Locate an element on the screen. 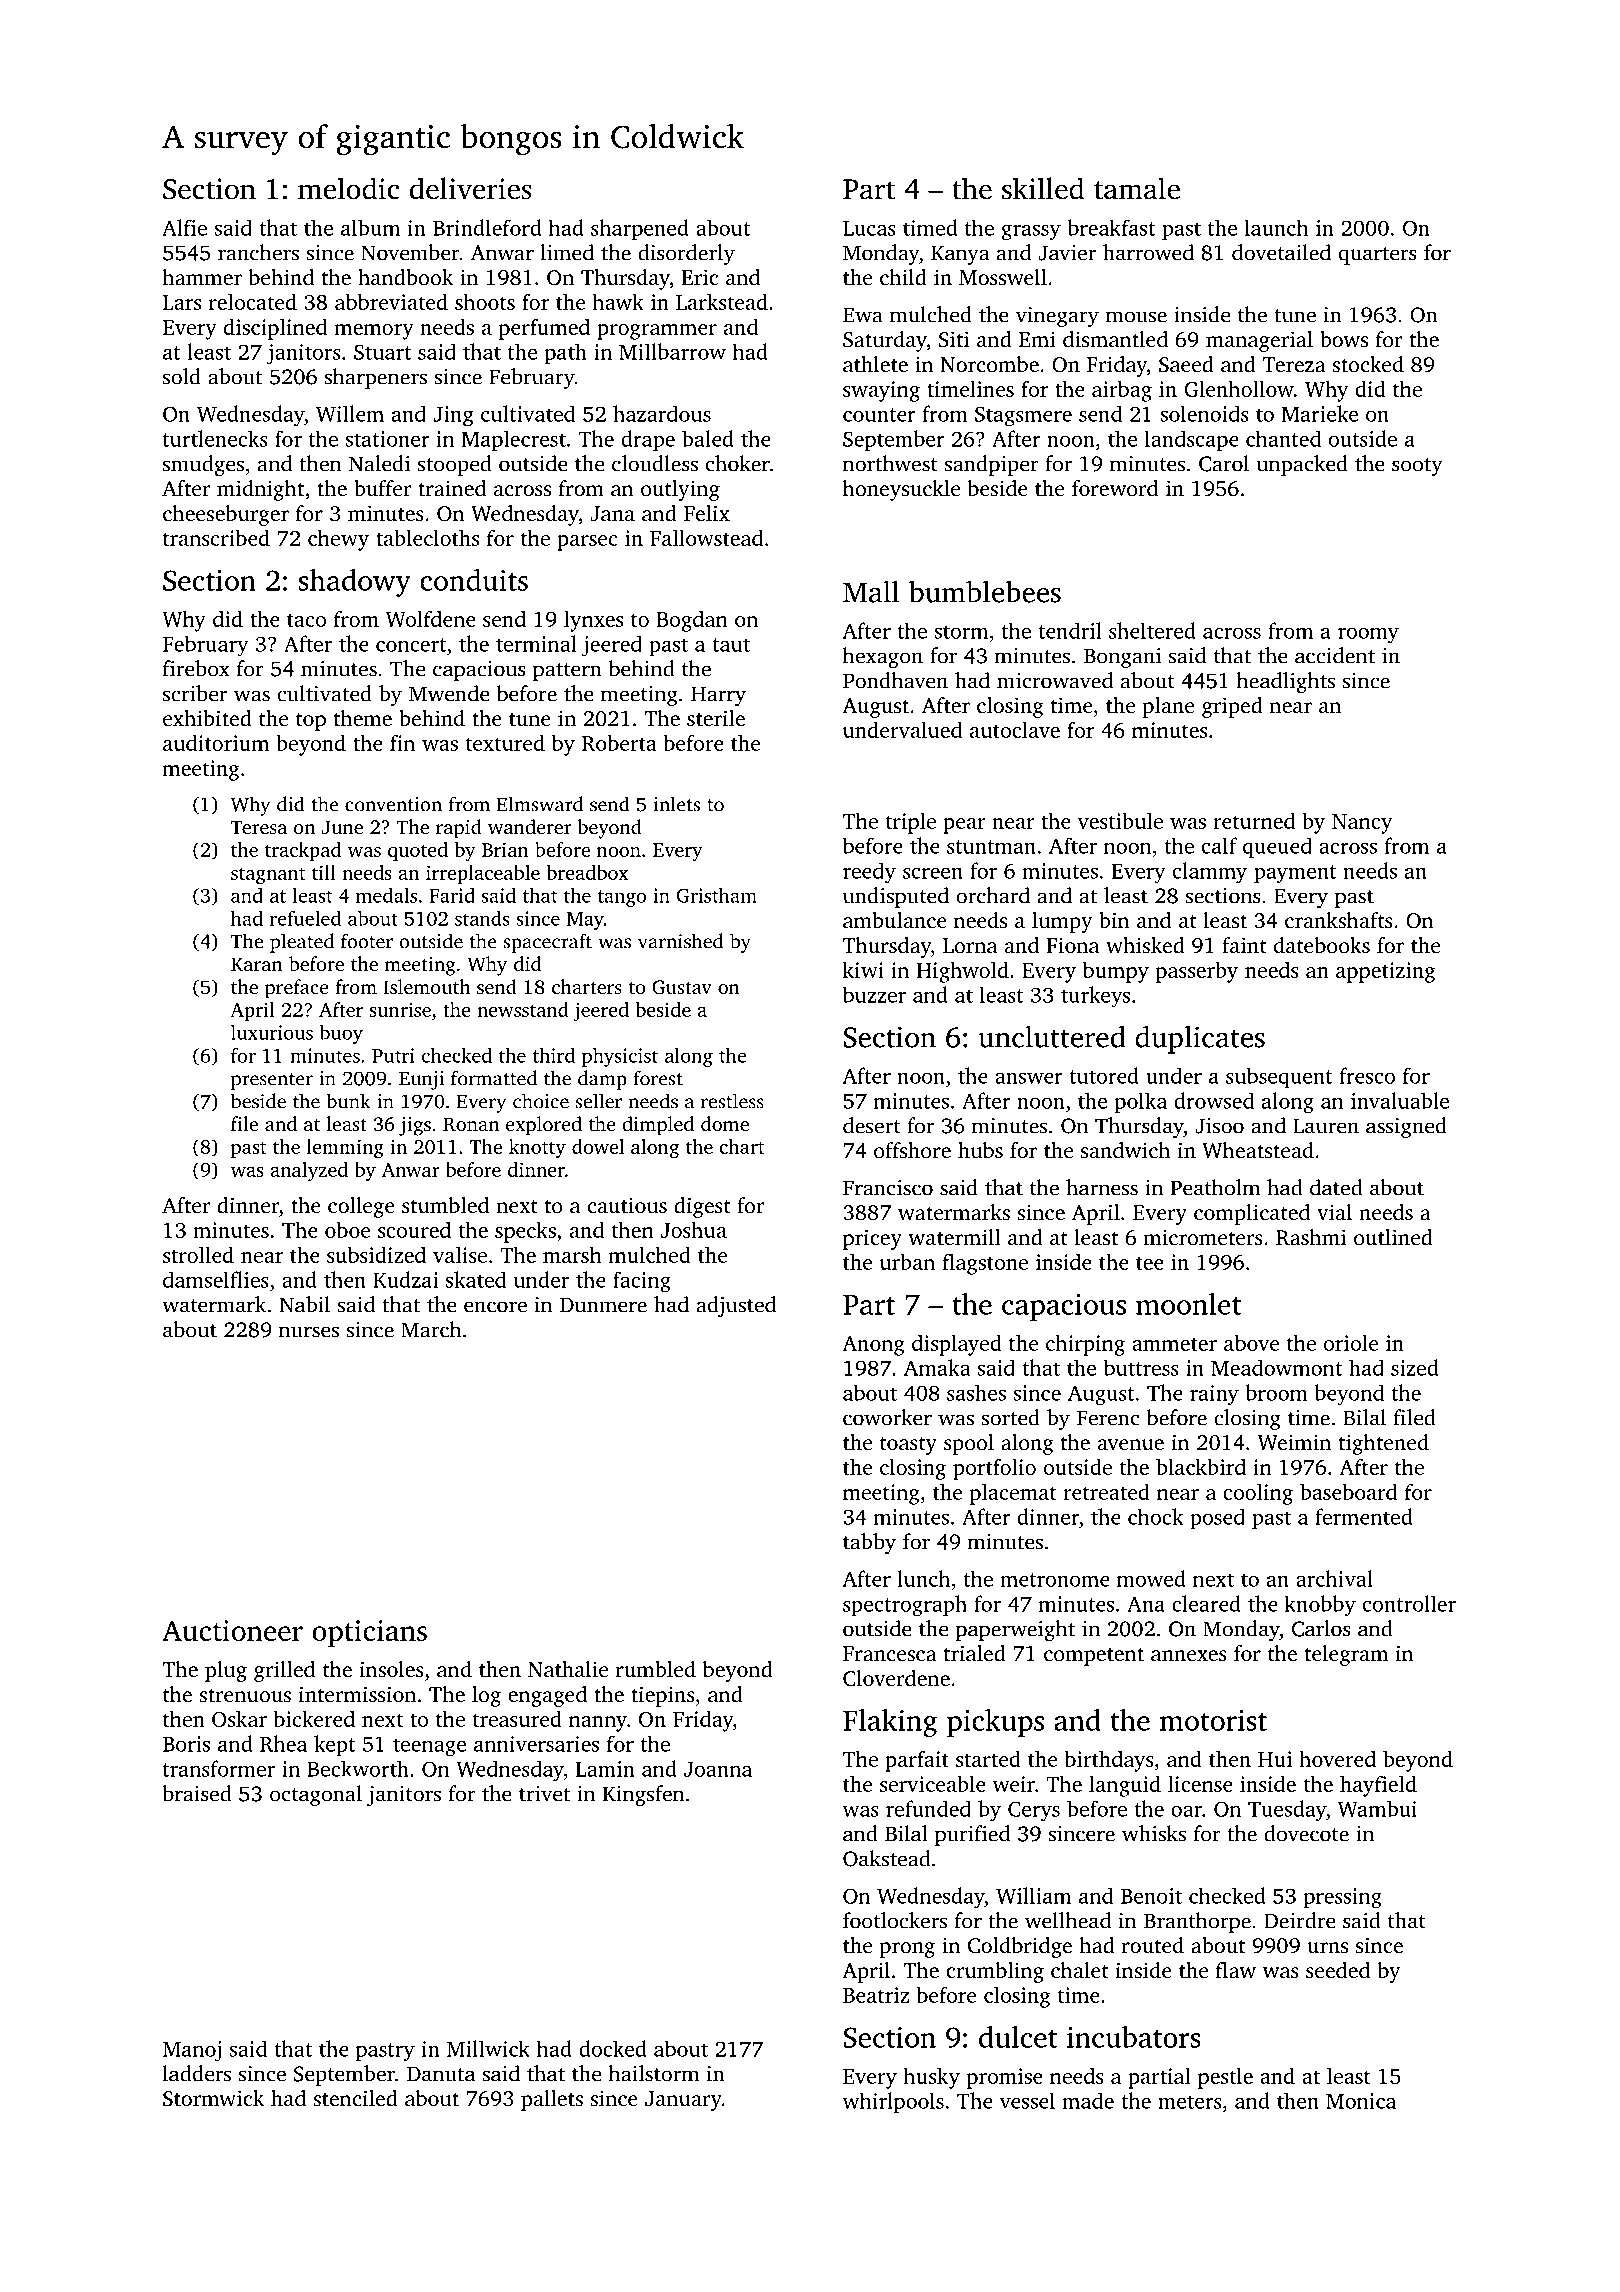 Image resolution: width=1620 pixels, height=2292 pixels. Jisoo is located at coordinates (1219, 1126).
